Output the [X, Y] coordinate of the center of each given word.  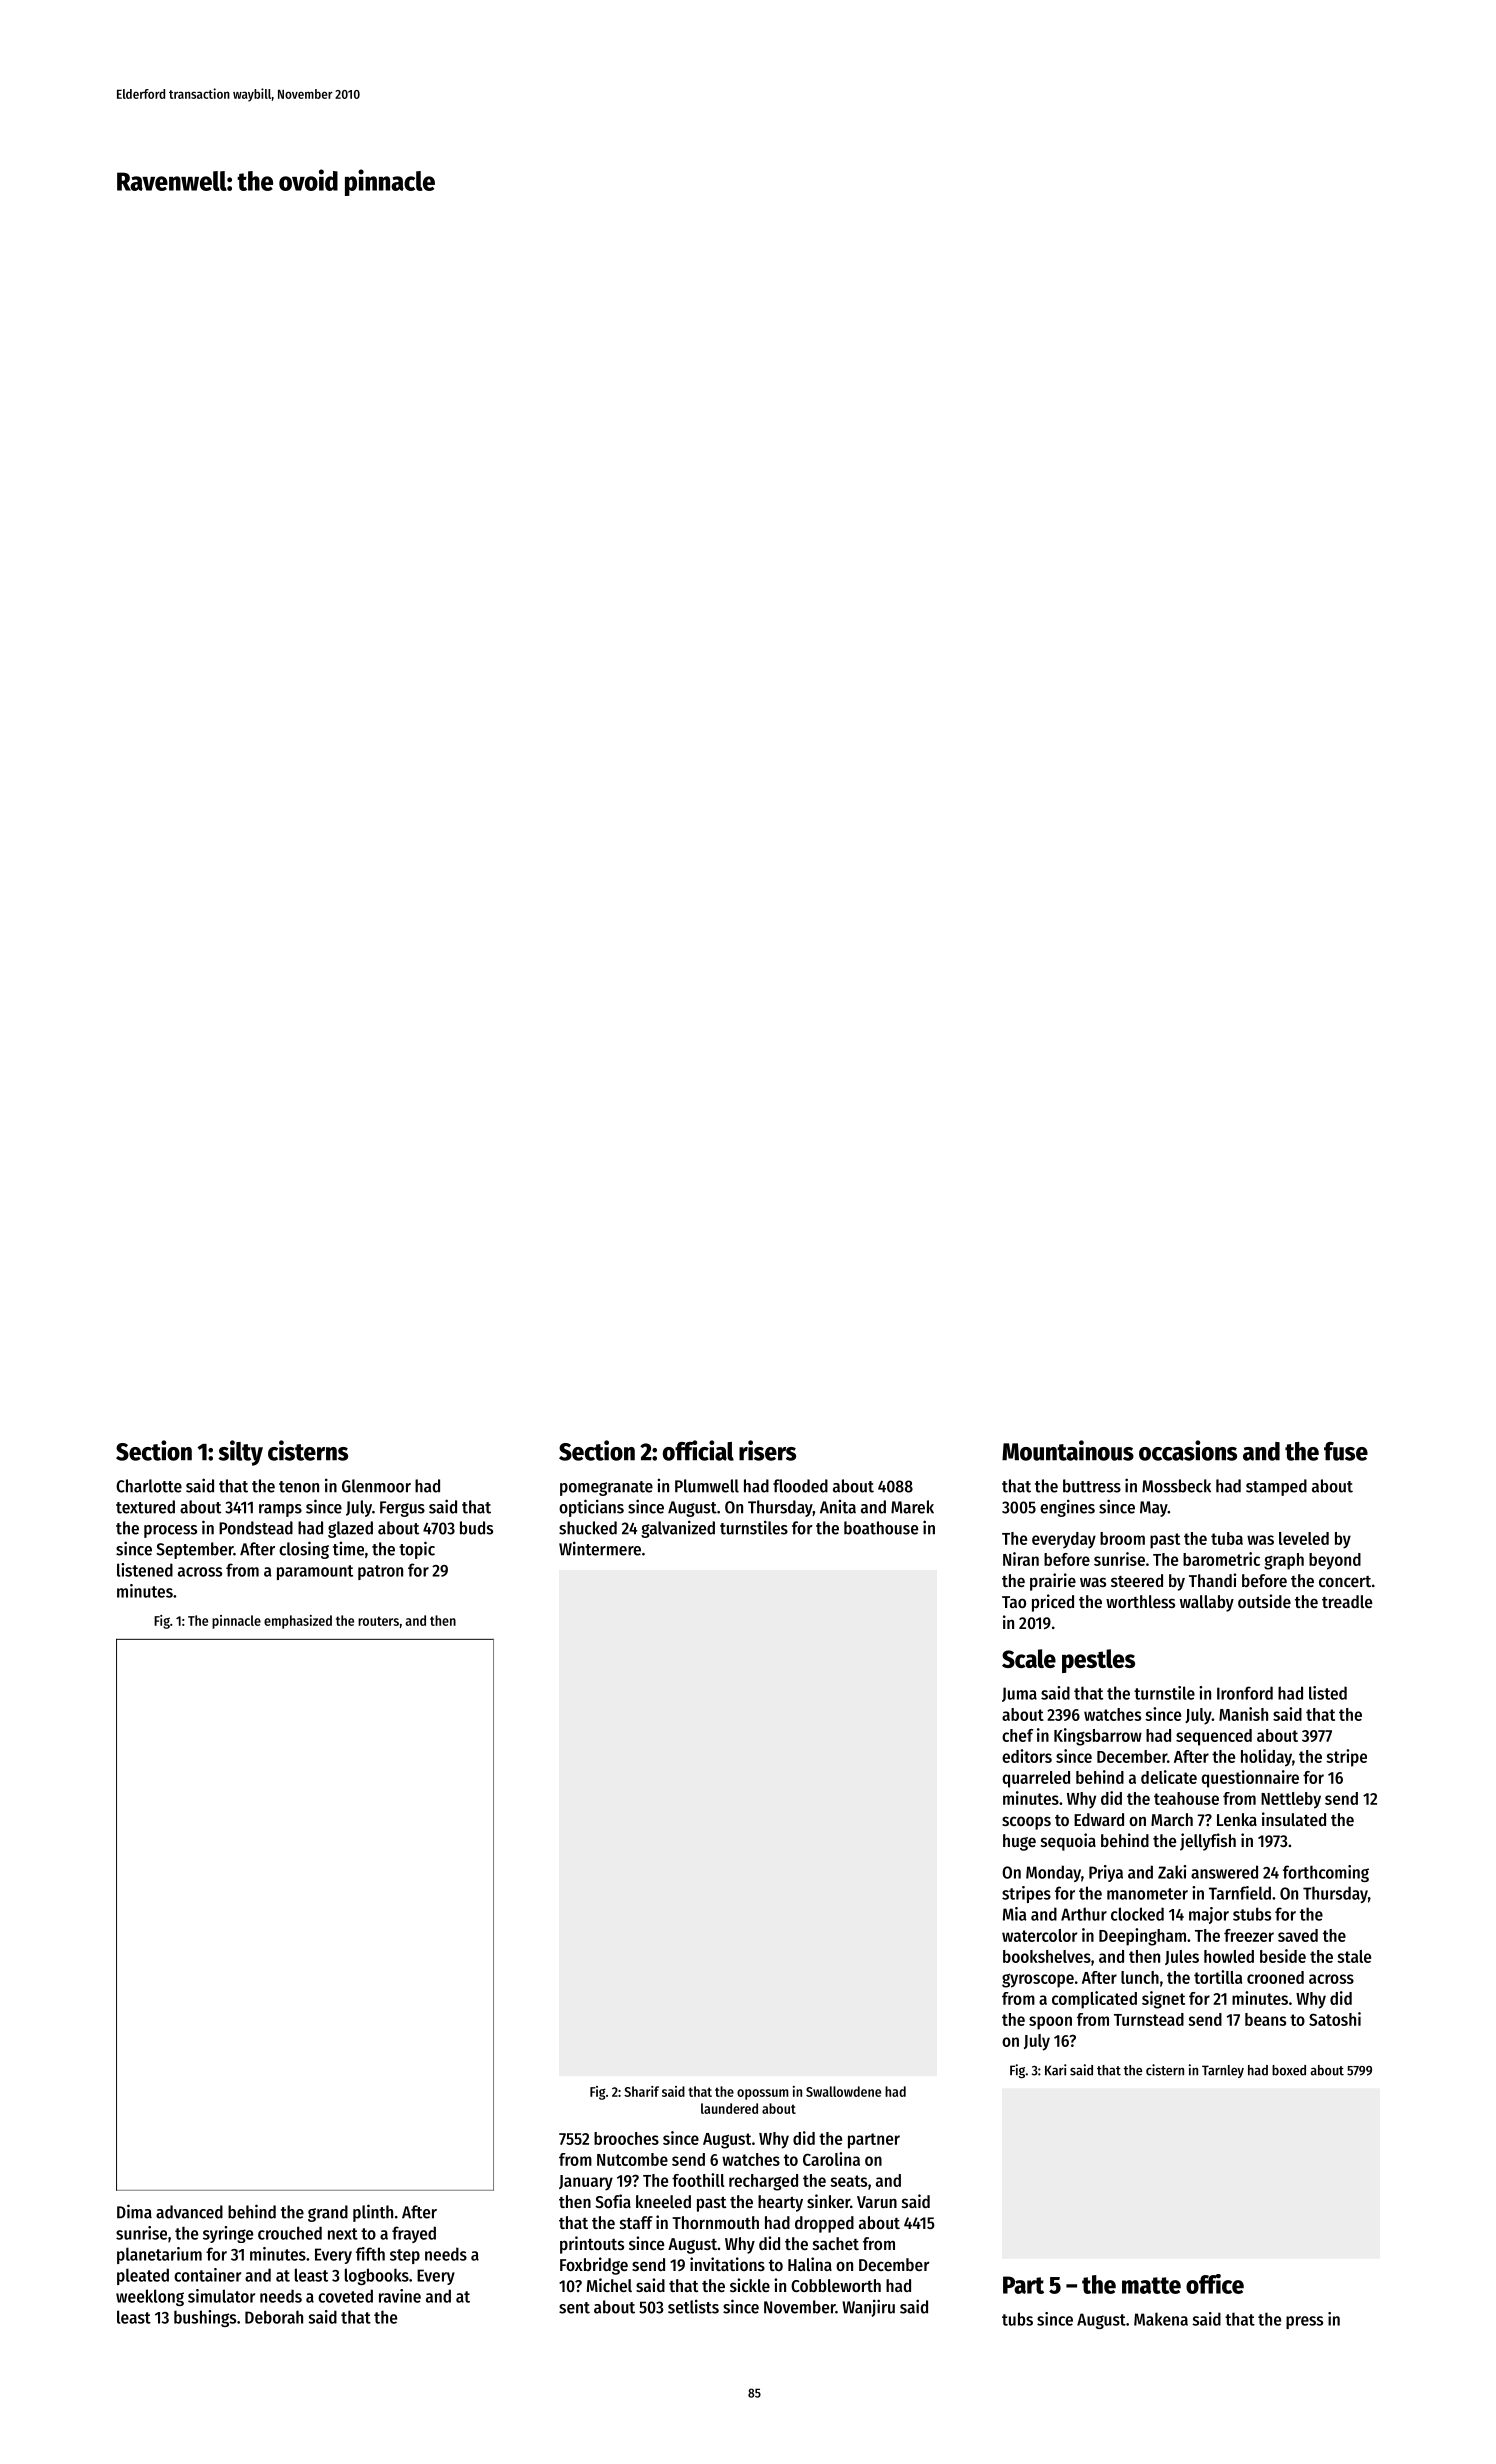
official [698, 1450]
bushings [205, 2318]
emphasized [298, 1622]
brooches [626, 2138]
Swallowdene [843, 2091]
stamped [1276, 1487]
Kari [1056, 2070]
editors [1027, 1756]
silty [240, 1453]
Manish [1243, 1714]
